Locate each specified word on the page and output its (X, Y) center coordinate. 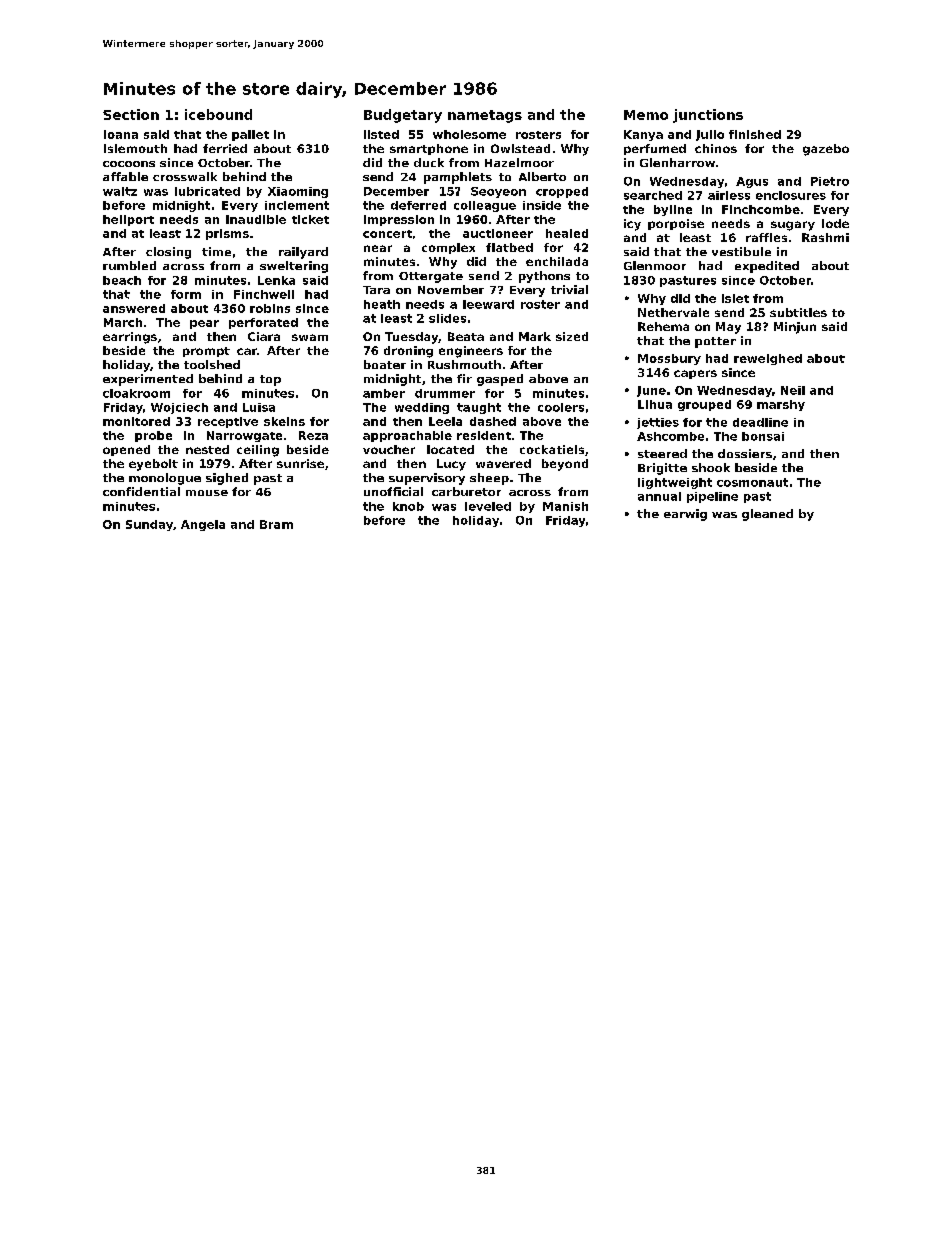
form (186, 294)
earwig (685, 515)
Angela (203, 525)
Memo (646, 115)
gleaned (767, 515)
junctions (708, 116)
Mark (535, 336)
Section (131, 114)
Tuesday (411, 338)
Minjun (795, 328)
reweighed (768, 359)
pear (204, 324)
